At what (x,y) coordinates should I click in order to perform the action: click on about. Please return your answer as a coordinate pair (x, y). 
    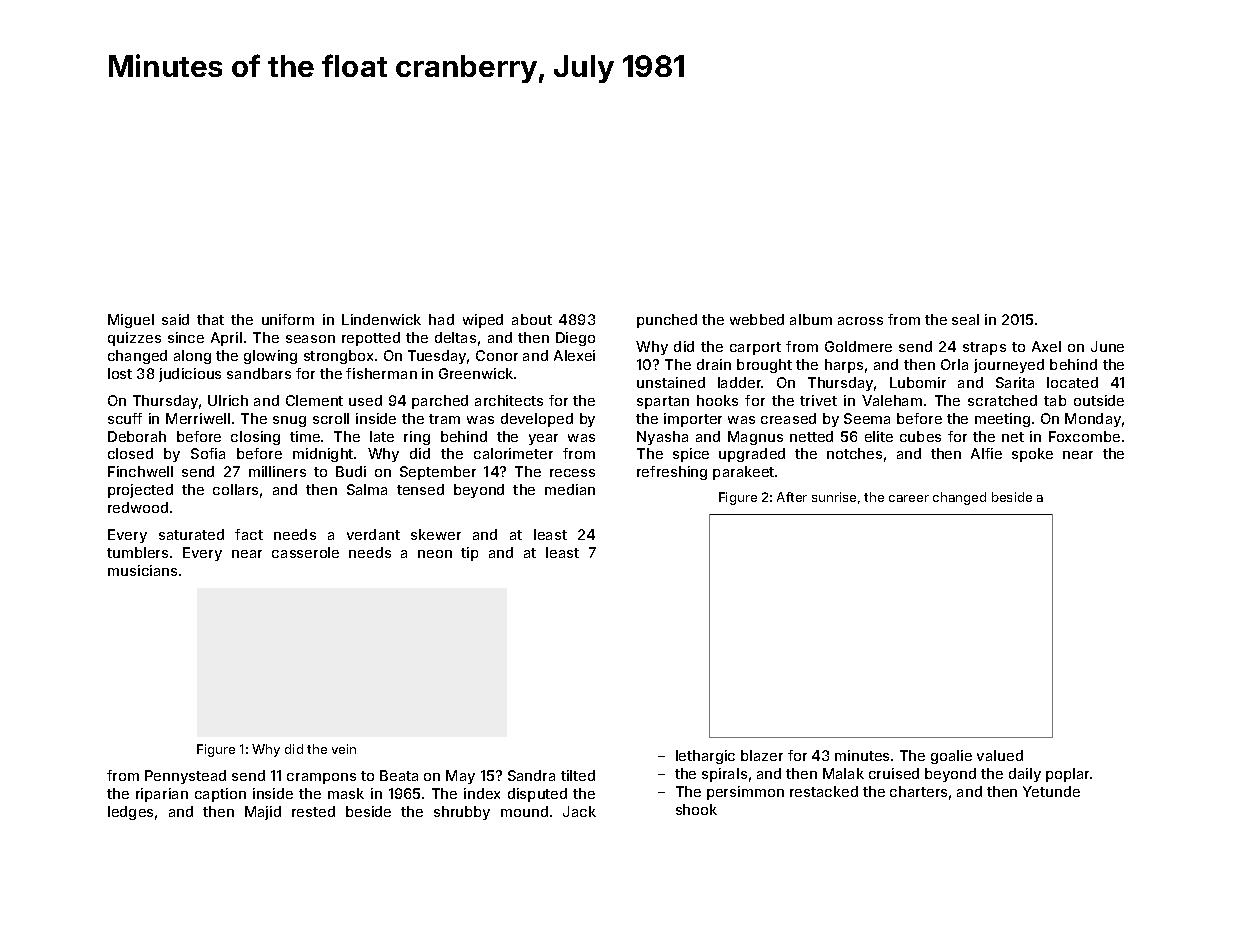
    Looking at the image, I should click on (532, 319).
